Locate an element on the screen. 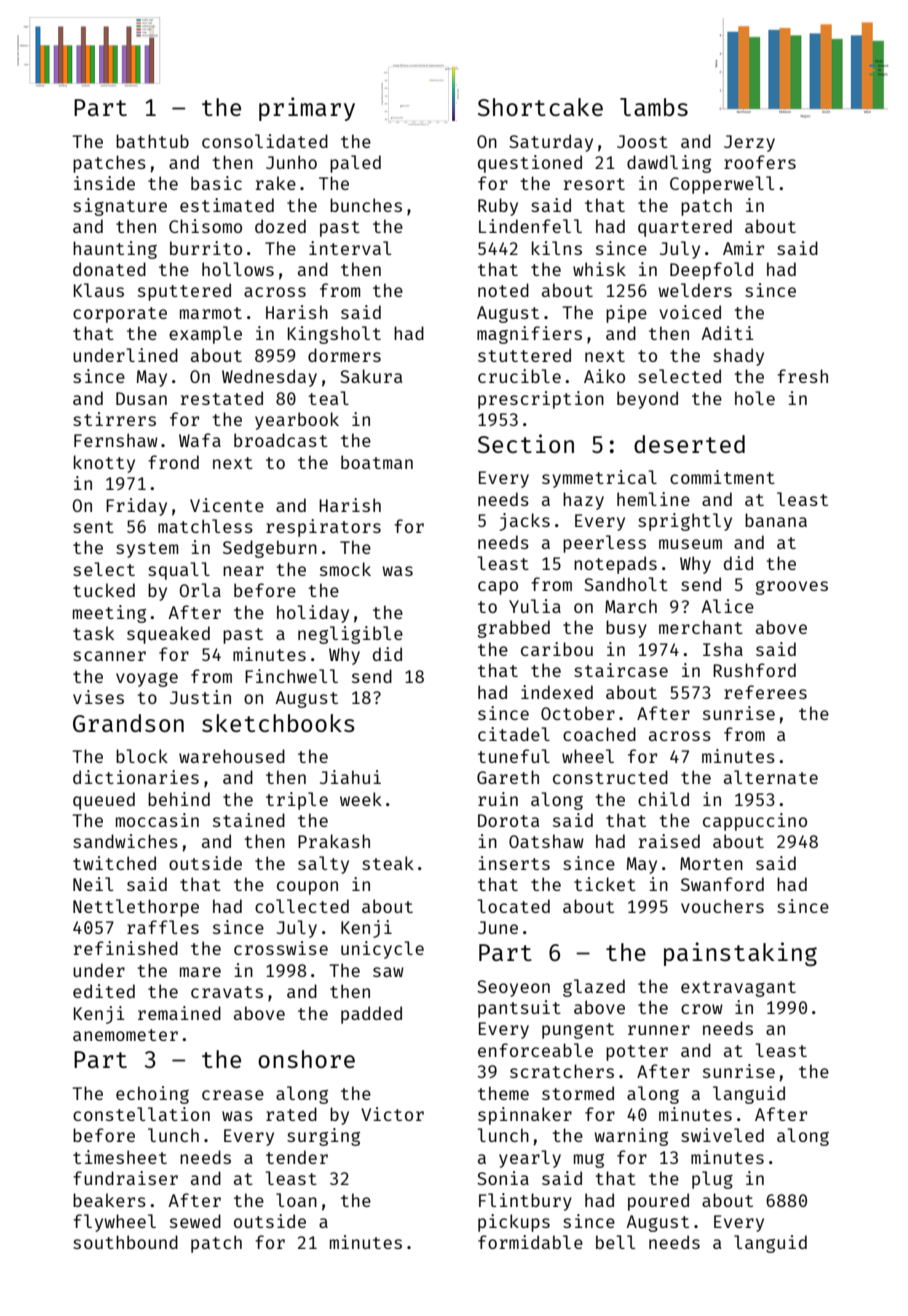  stained is located at coordinates (249, 820).
